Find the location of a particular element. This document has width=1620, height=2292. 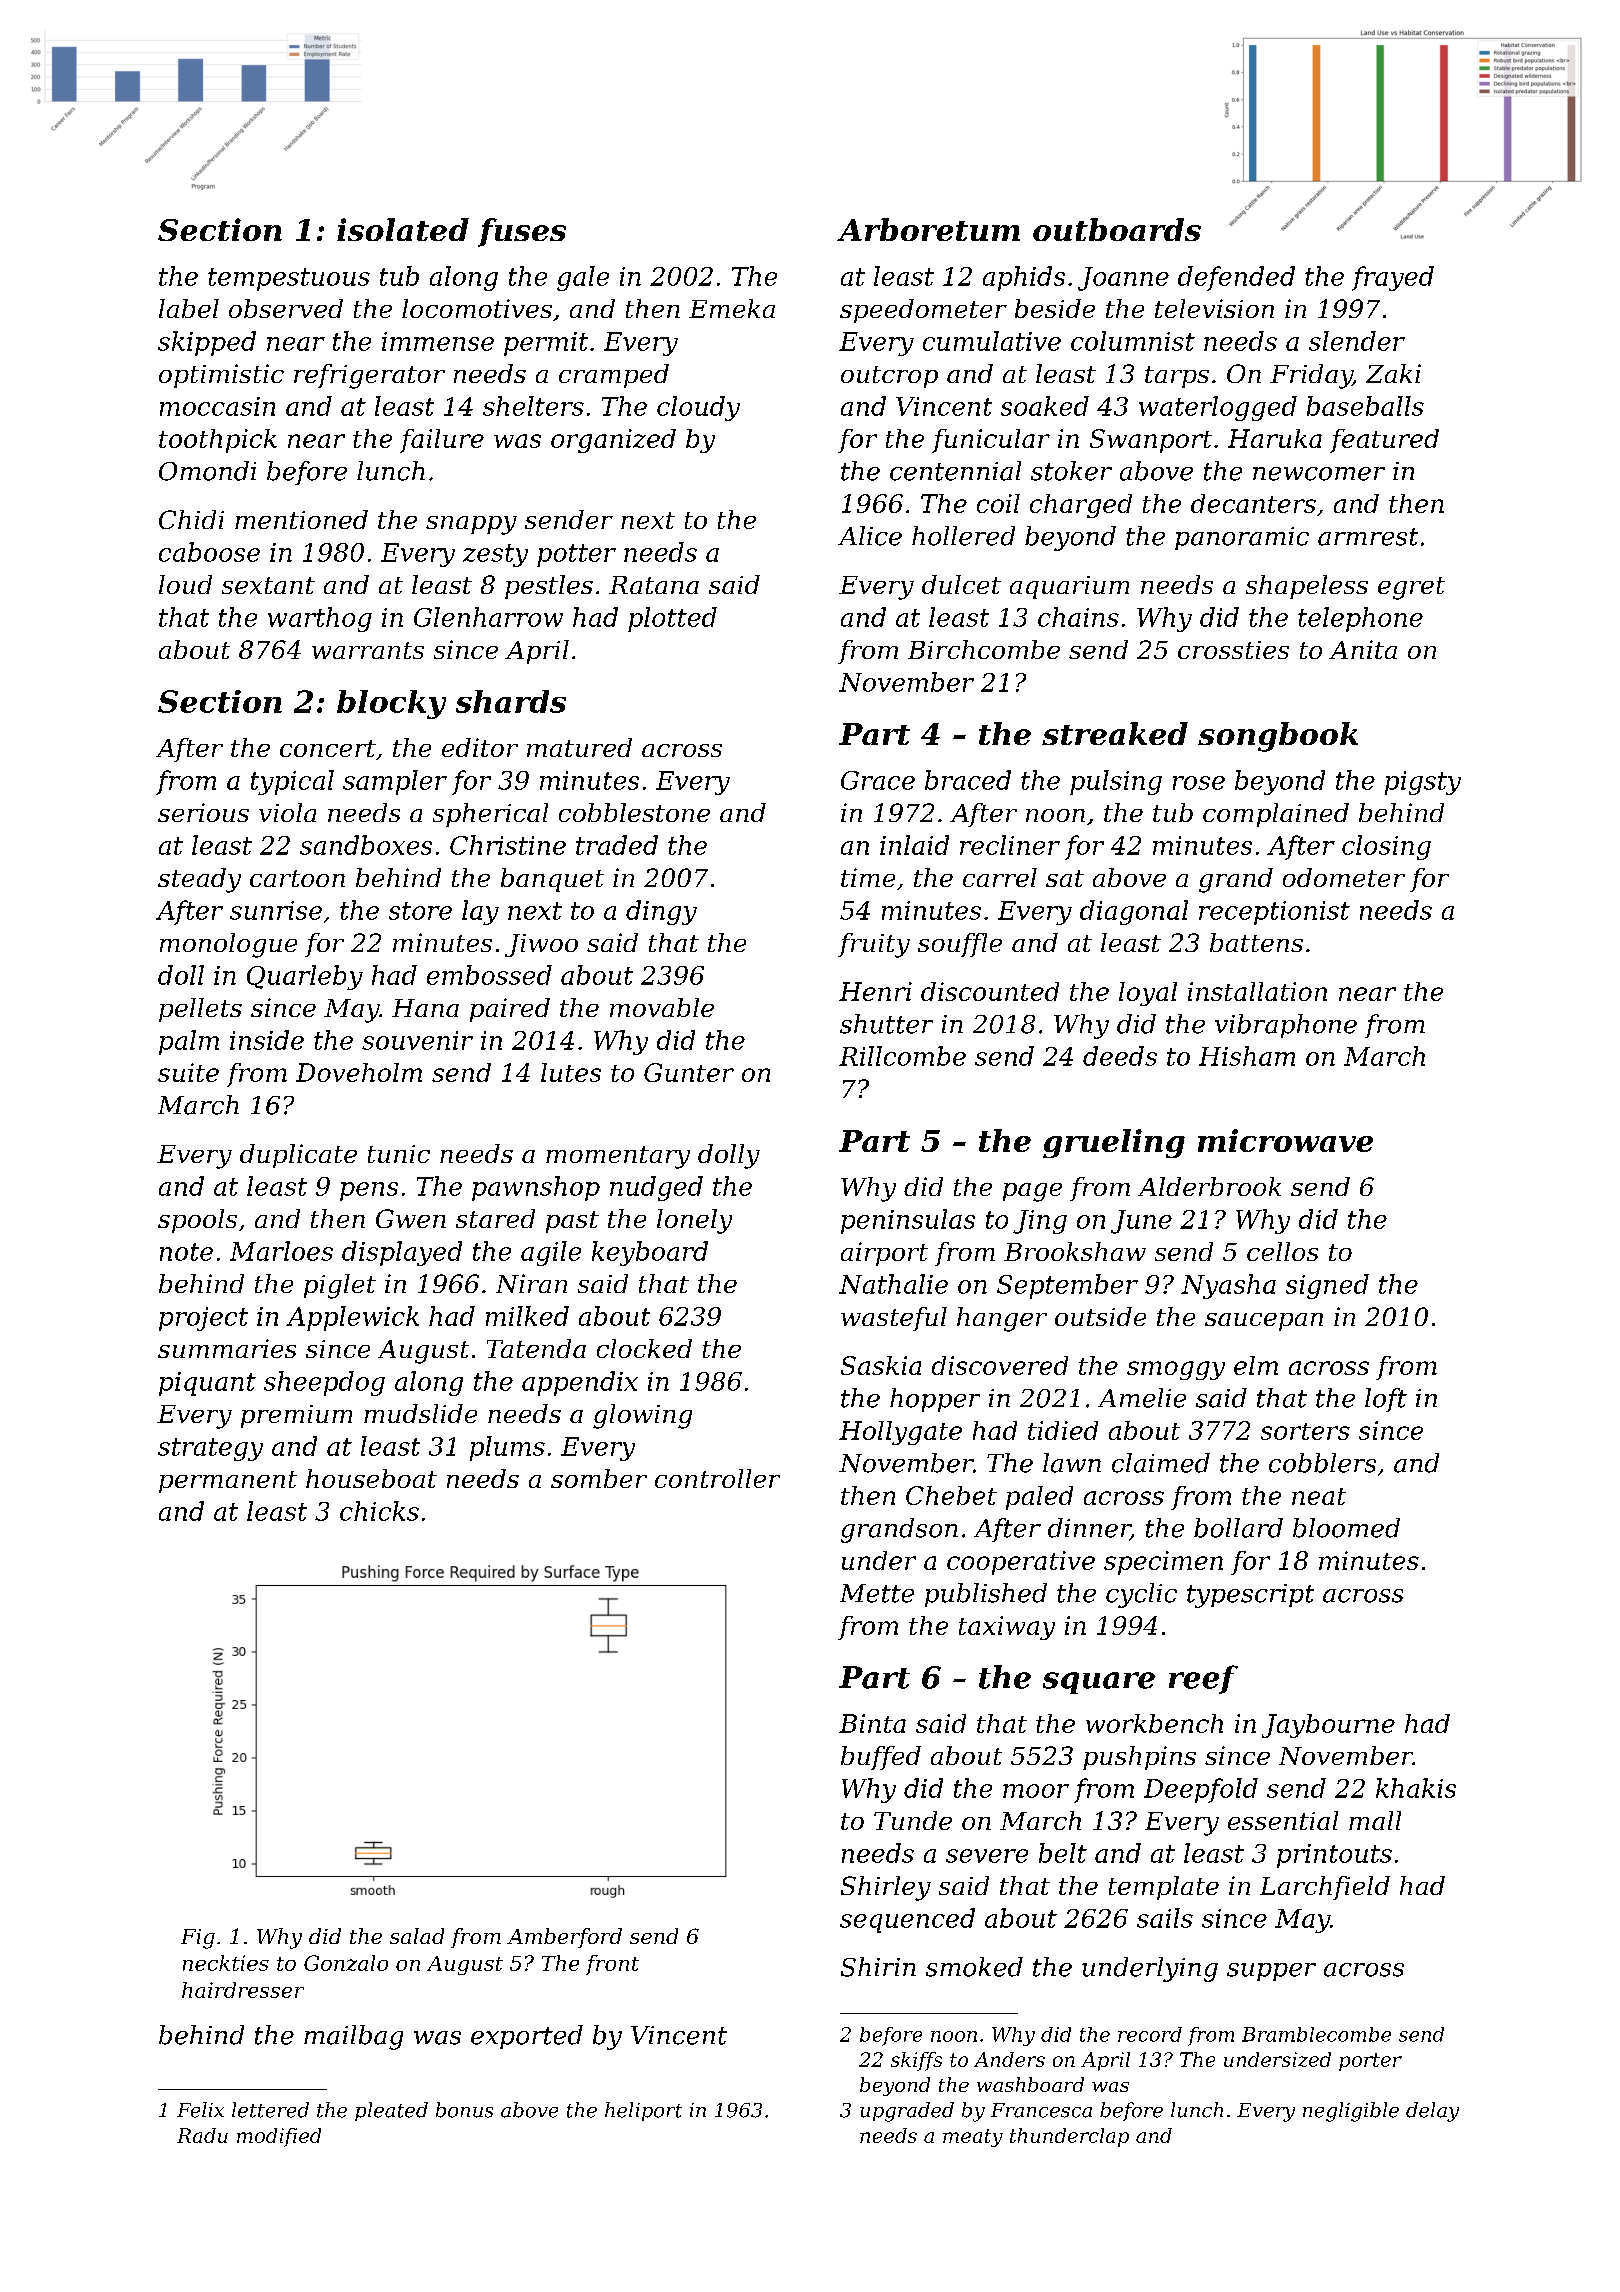

souffle is located at coordinates (960, 945).
